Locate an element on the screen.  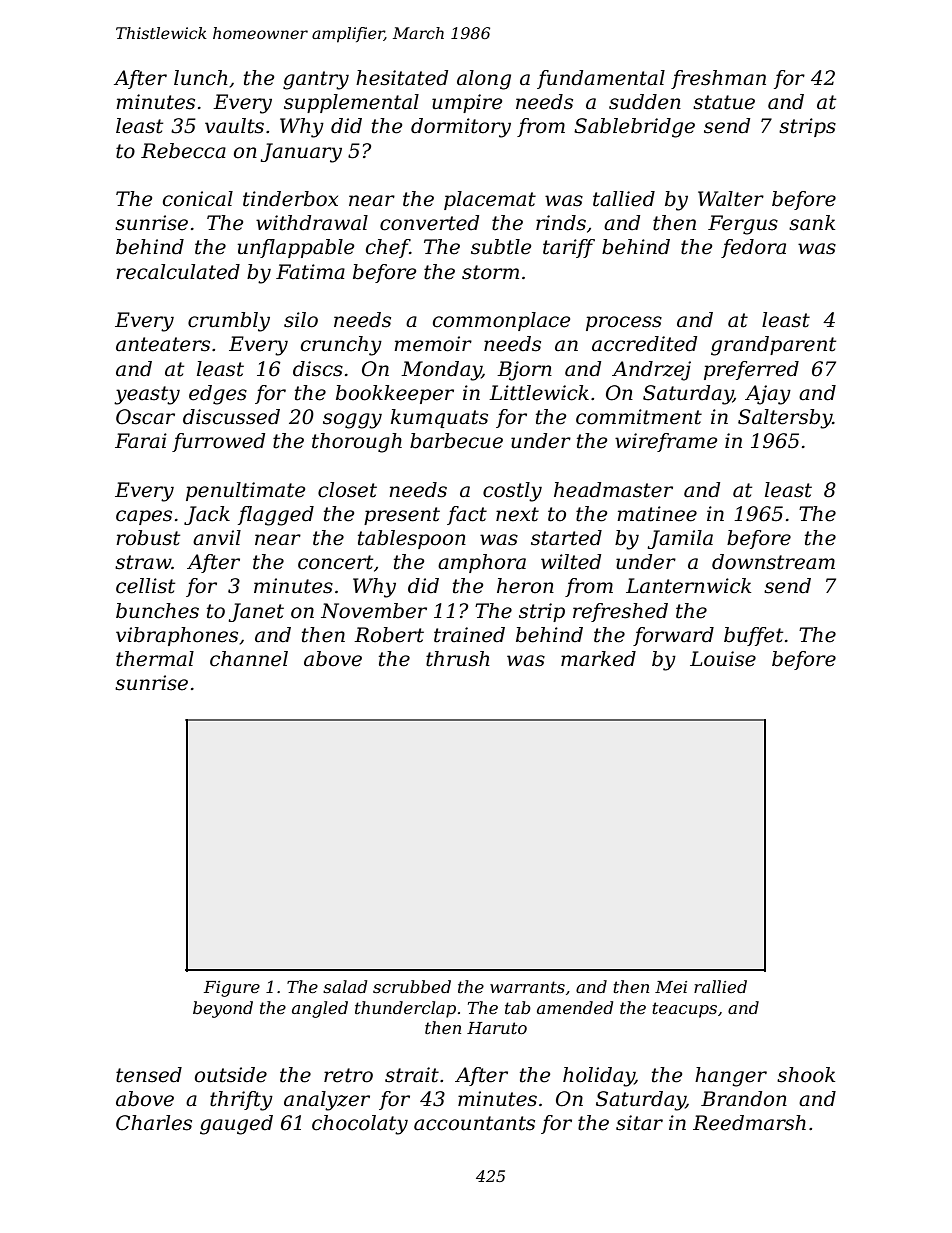
Figure is located at coordinates (232, 989).
